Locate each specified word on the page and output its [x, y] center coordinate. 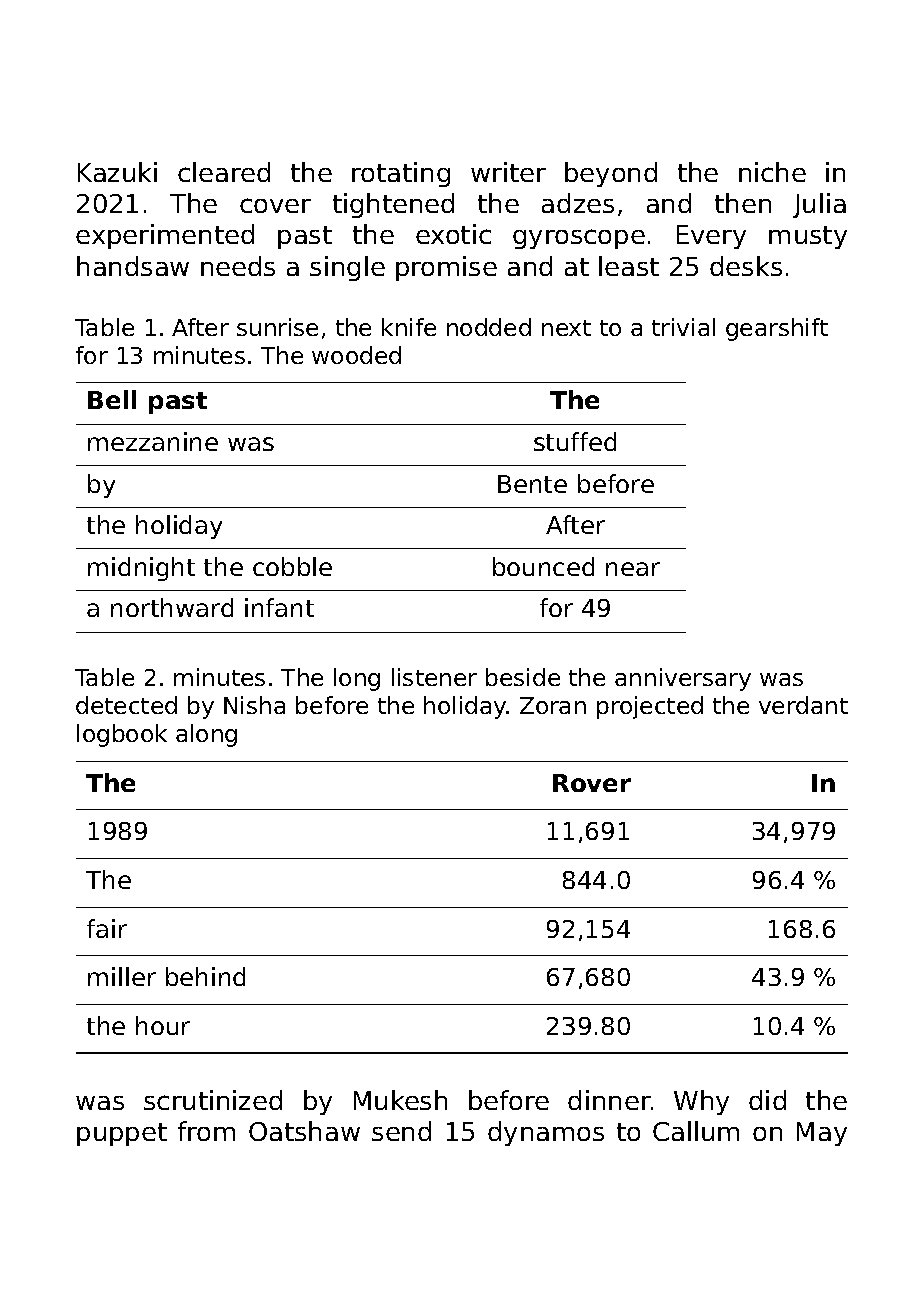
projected [650, 707]
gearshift [777, 329]
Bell [112, 399]
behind [205, 976]
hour [163, 1025]
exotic [453, 234]
